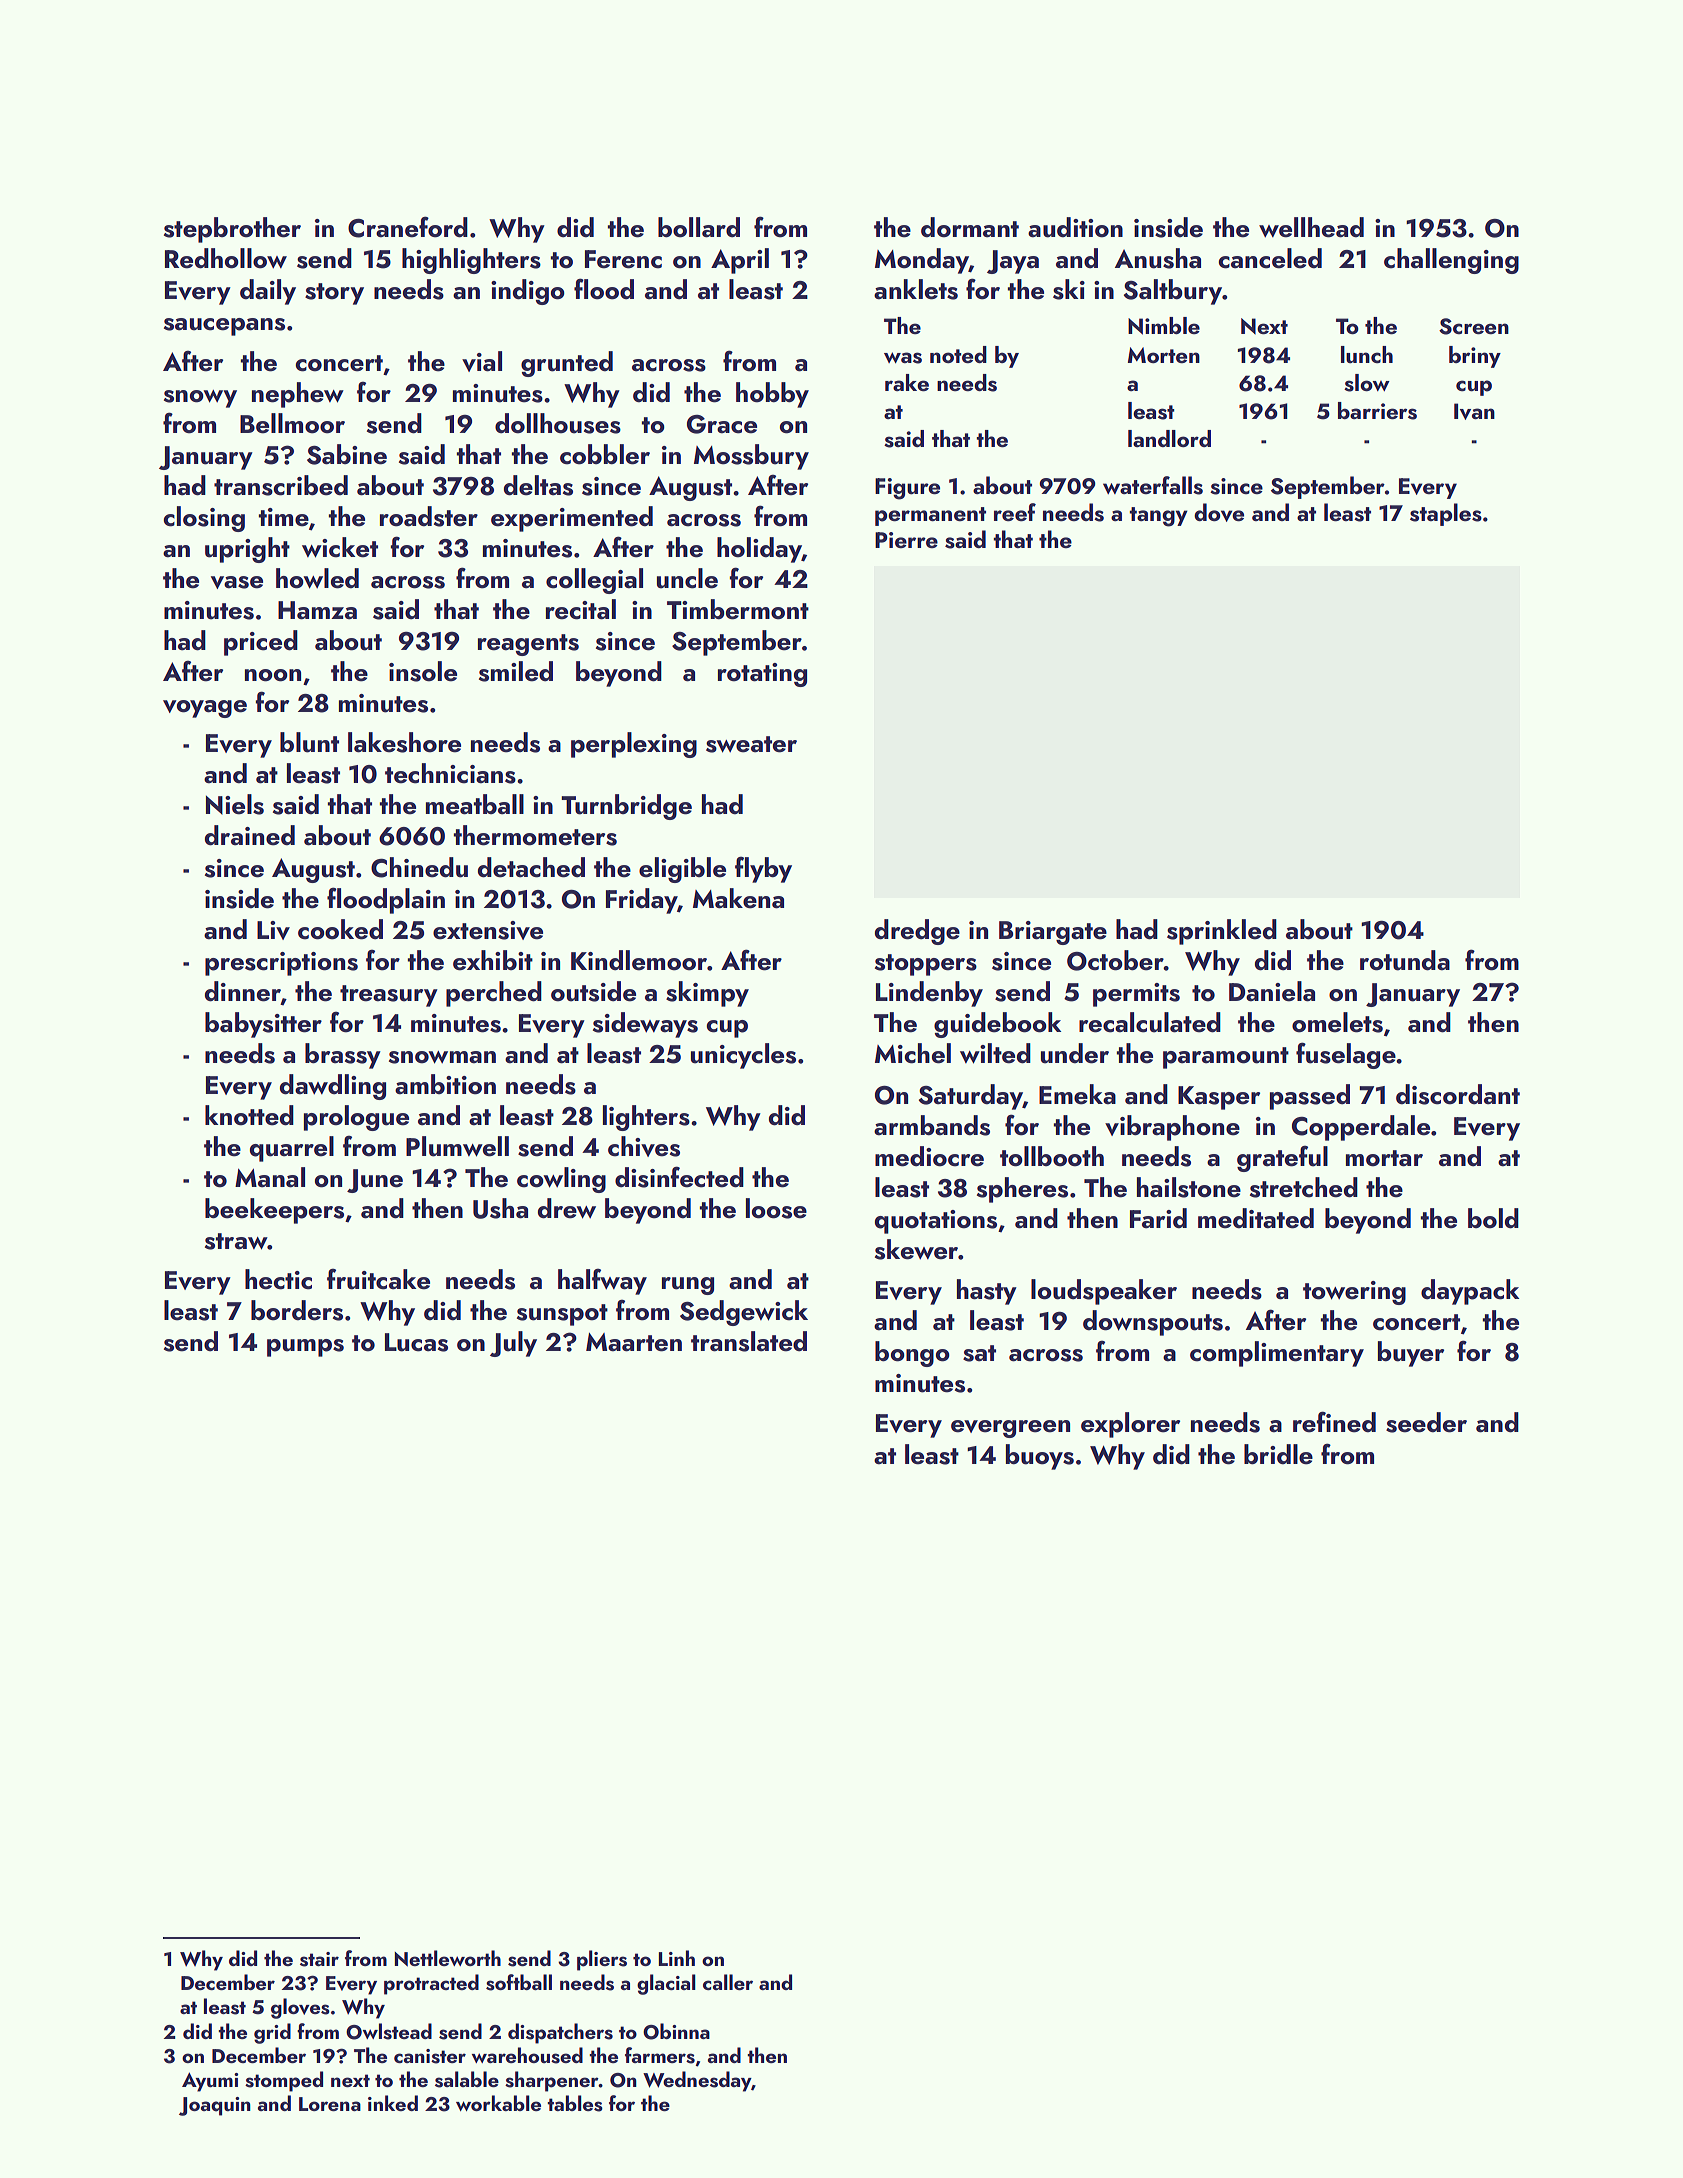  I want to click on Nettleworth, so click(448, 1958).
